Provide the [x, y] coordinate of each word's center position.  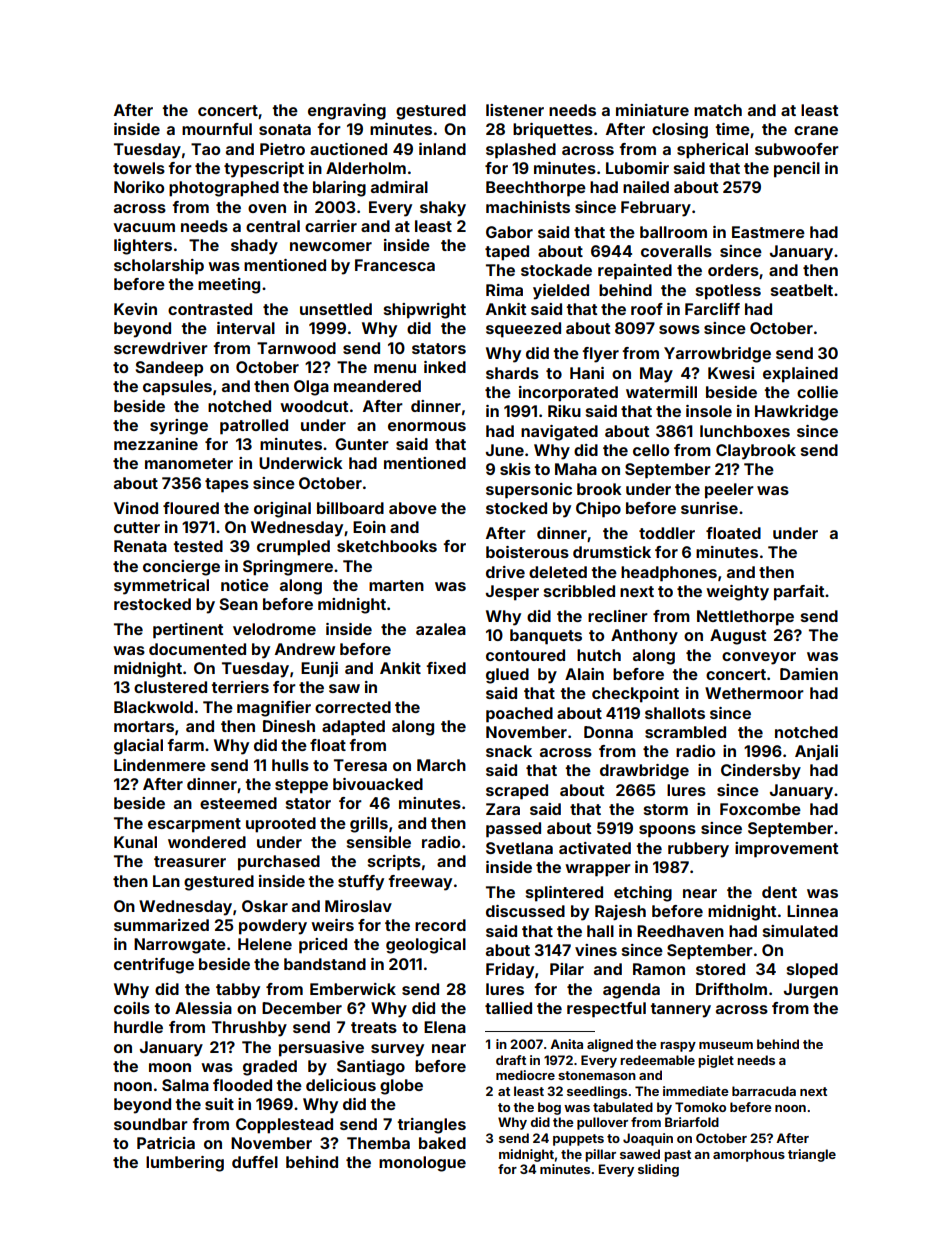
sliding [658, 1170]
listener [515, 110]
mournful [217, 129]
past [677, 1156]
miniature [652, 110]
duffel [255, 1162]
